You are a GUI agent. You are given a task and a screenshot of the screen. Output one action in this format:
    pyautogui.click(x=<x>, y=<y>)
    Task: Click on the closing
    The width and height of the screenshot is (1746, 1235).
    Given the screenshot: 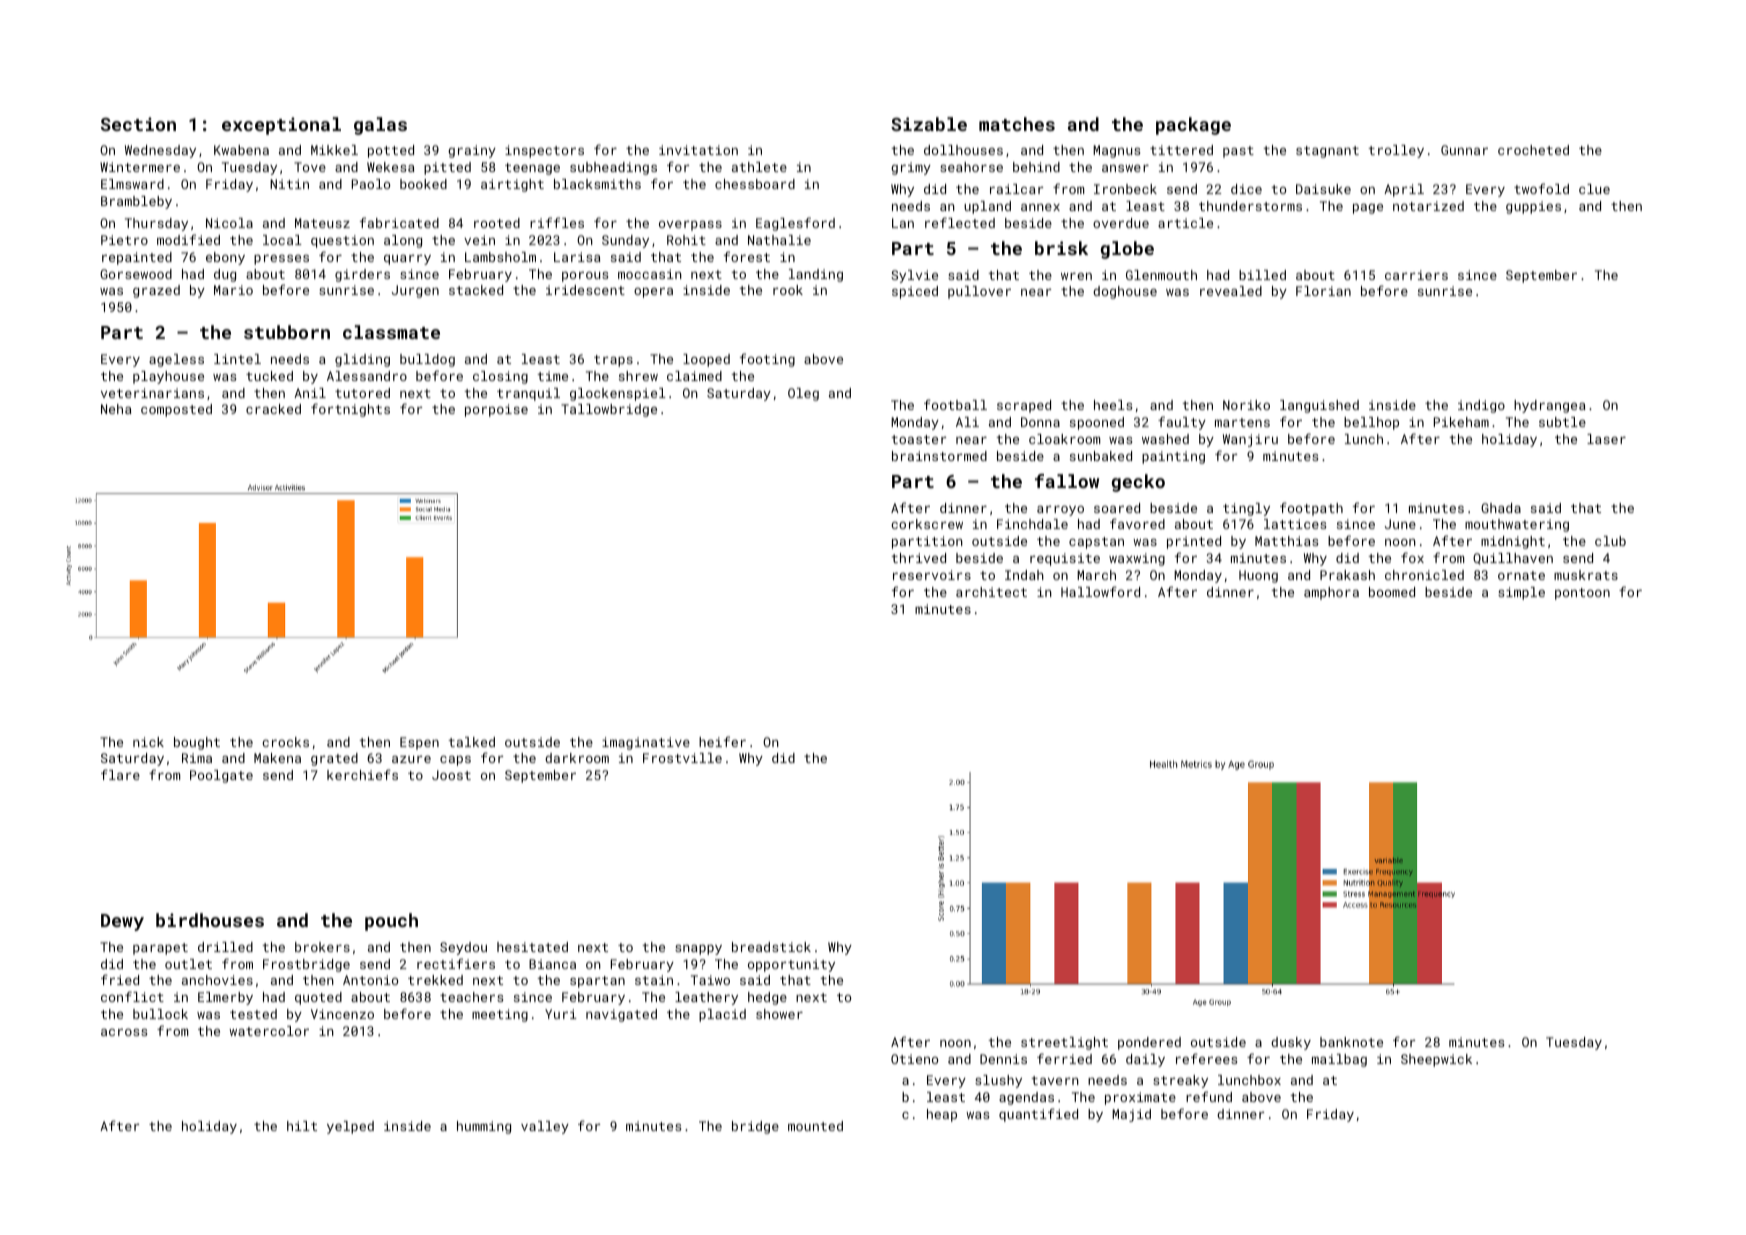 What is the action you would take?
    pyautogui.click(x=500, y=377)
